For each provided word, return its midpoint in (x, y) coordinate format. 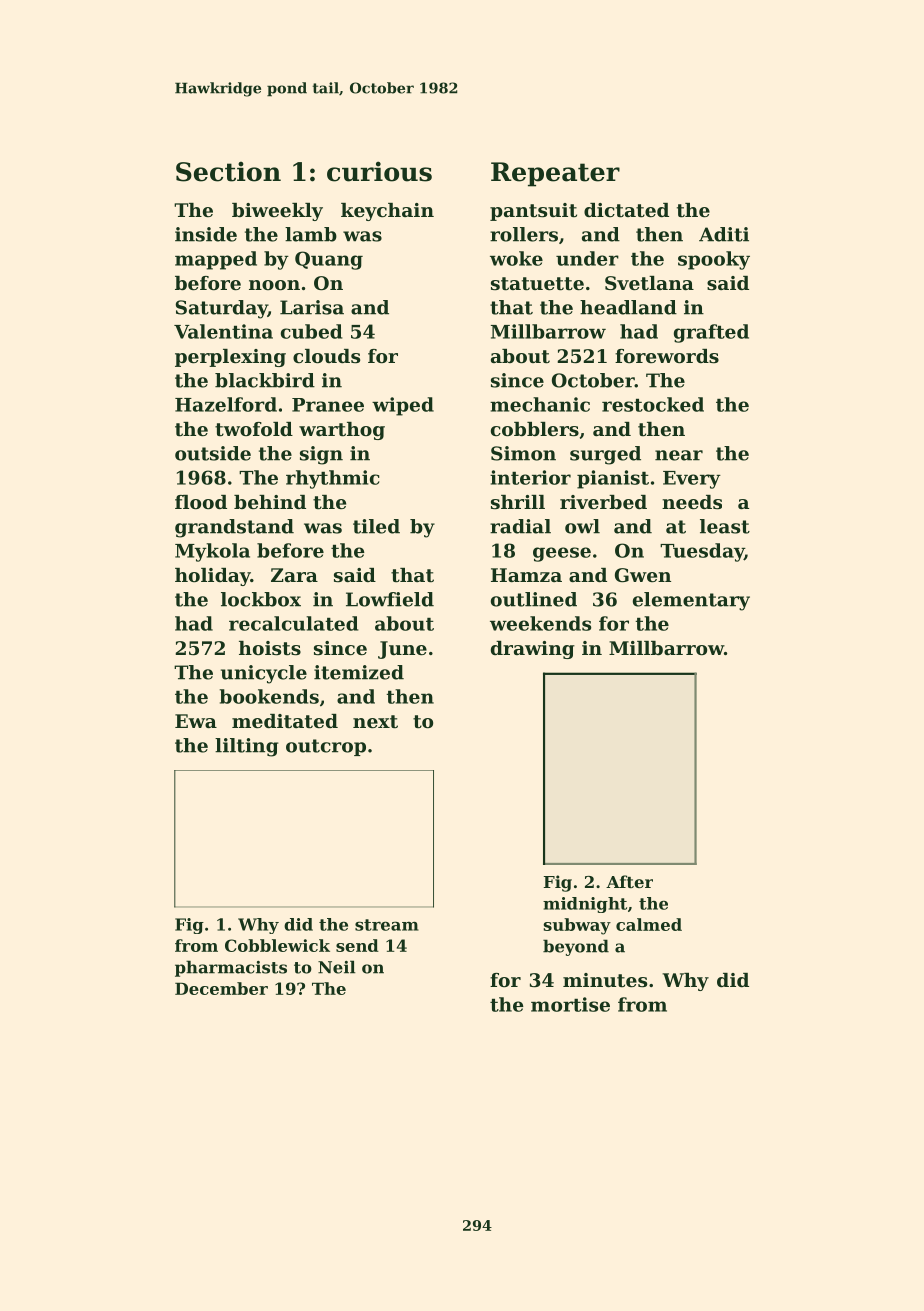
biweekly (277, 212)
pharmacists (231, 968)
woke (516, 258)
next (375, 722)
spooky (714, 260)
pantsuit (533, 212)
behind (270, 502)
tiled (376, 526)
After (629, 881)
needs (692, 502)
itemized (359, 672)
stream (387, 925)
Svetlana (649, 283)
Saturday (222, 309)
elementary (691, 601)
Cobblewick (277, 945)
